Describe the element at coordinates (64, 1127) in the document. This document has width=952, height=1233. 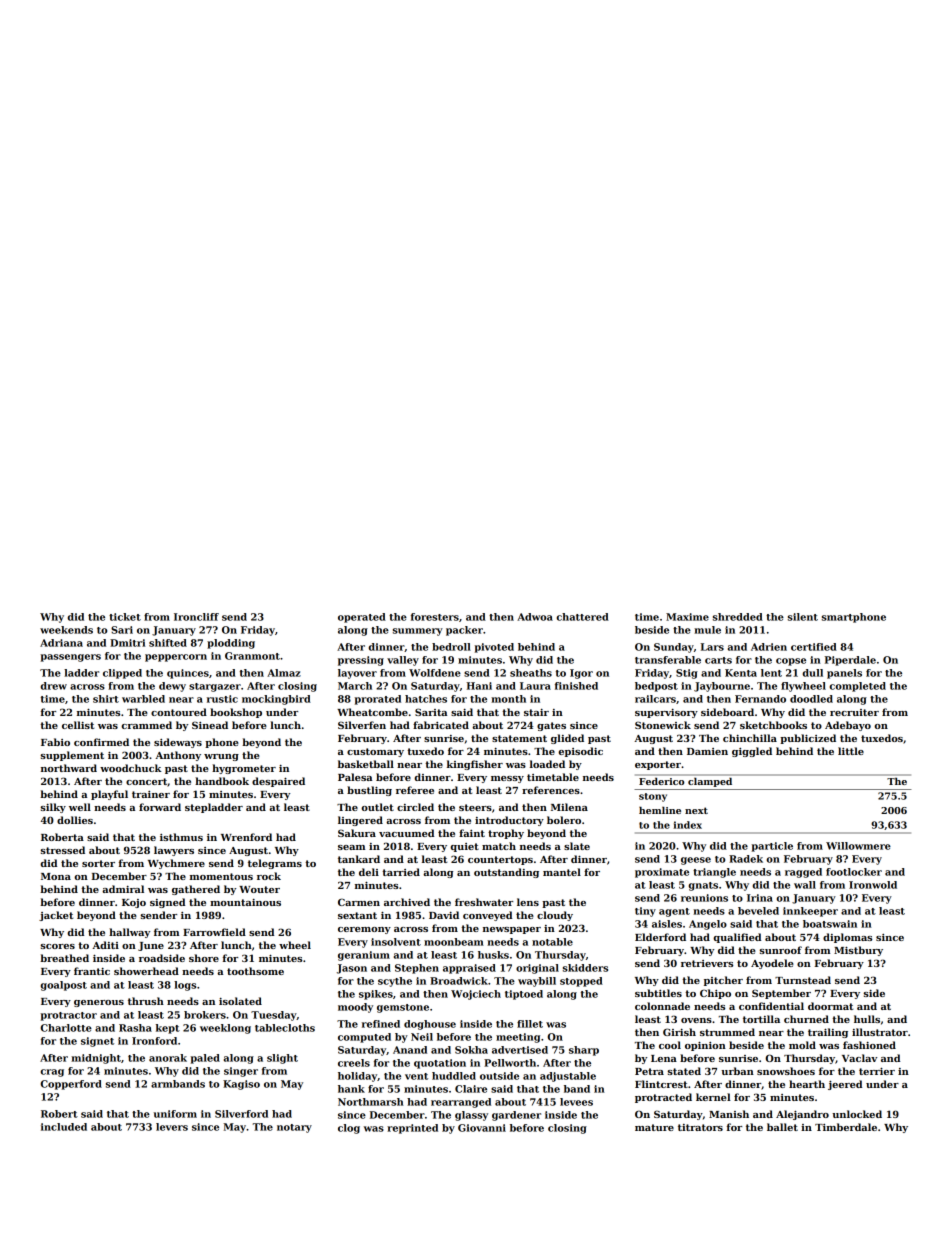
I see `included` at that location.
